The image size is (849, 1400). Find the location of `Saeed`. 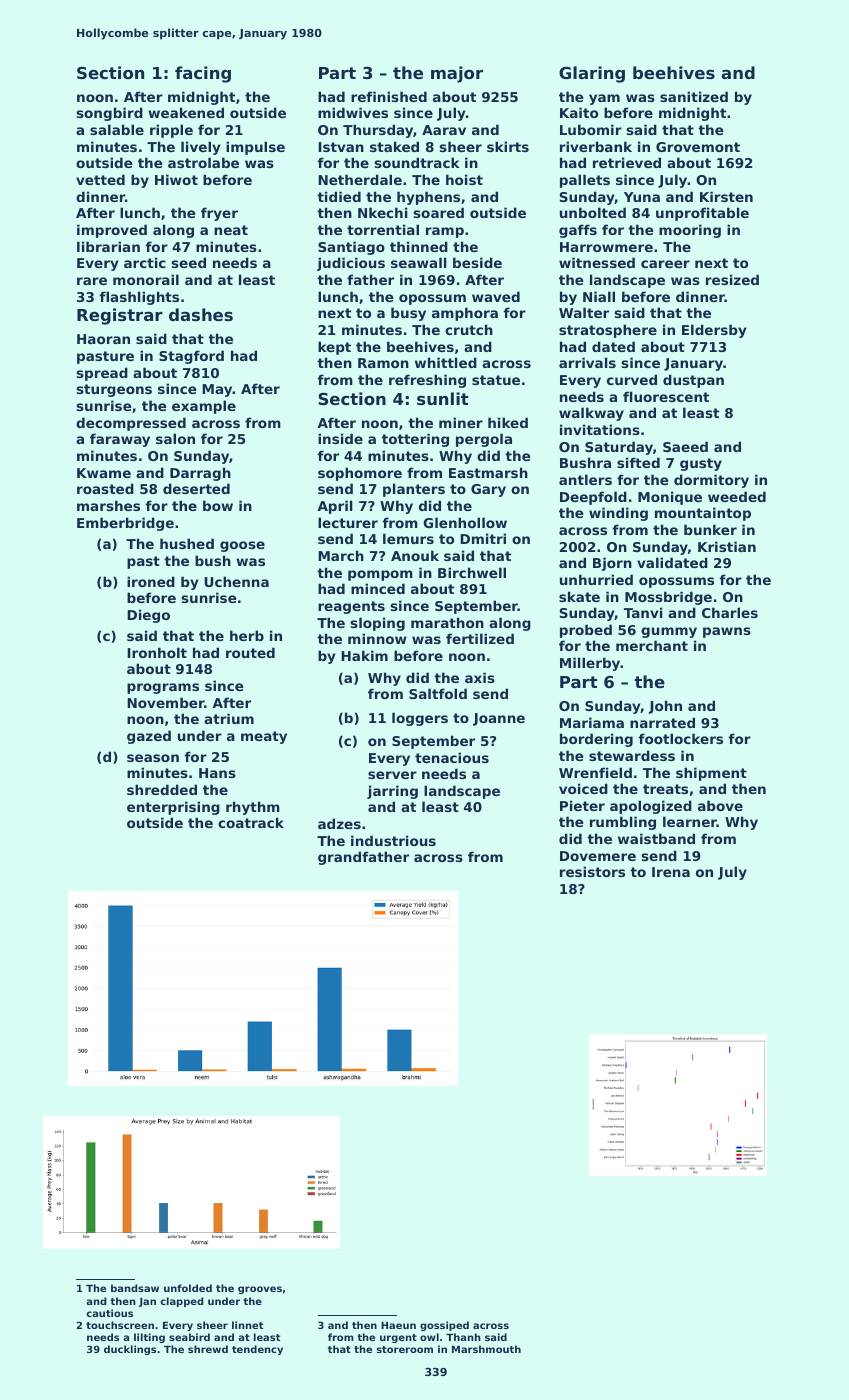

Saeed is located at coordinates (685, 446).
